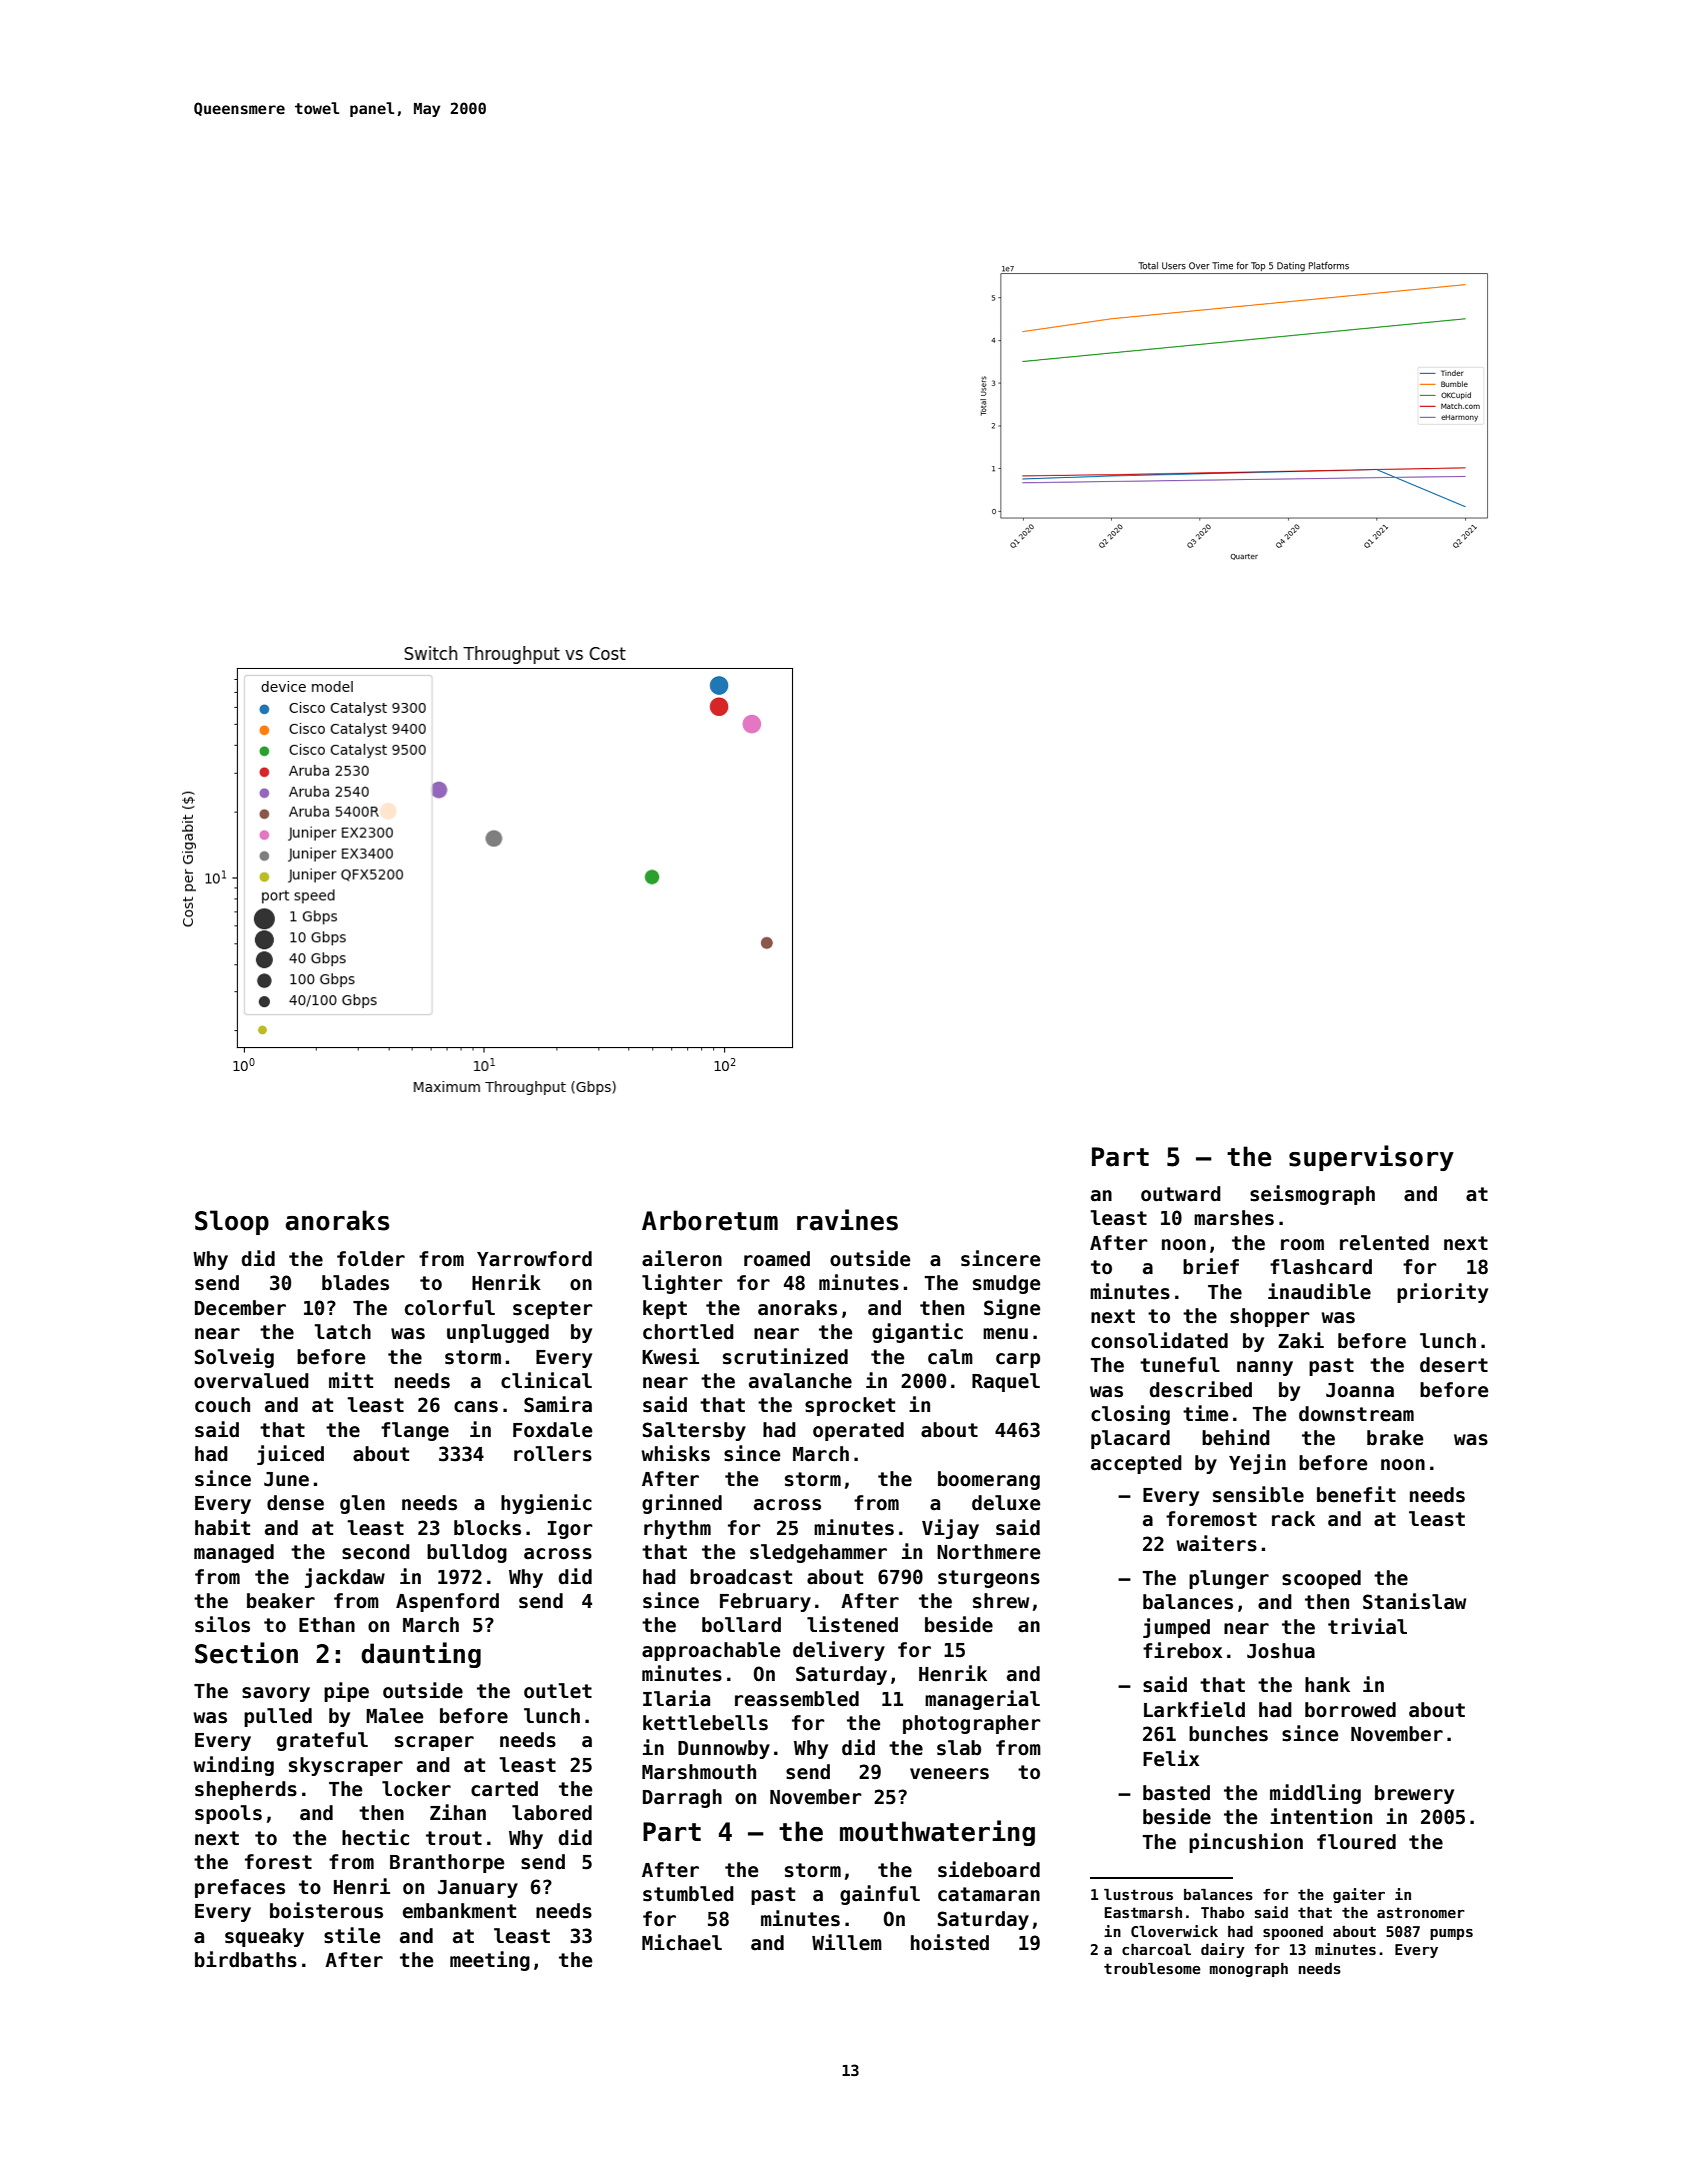 The height and width of the page is (2178, 1683). Describe the element at coordinates (1371, 1158) in the page. I see `supervisory` at that location.
